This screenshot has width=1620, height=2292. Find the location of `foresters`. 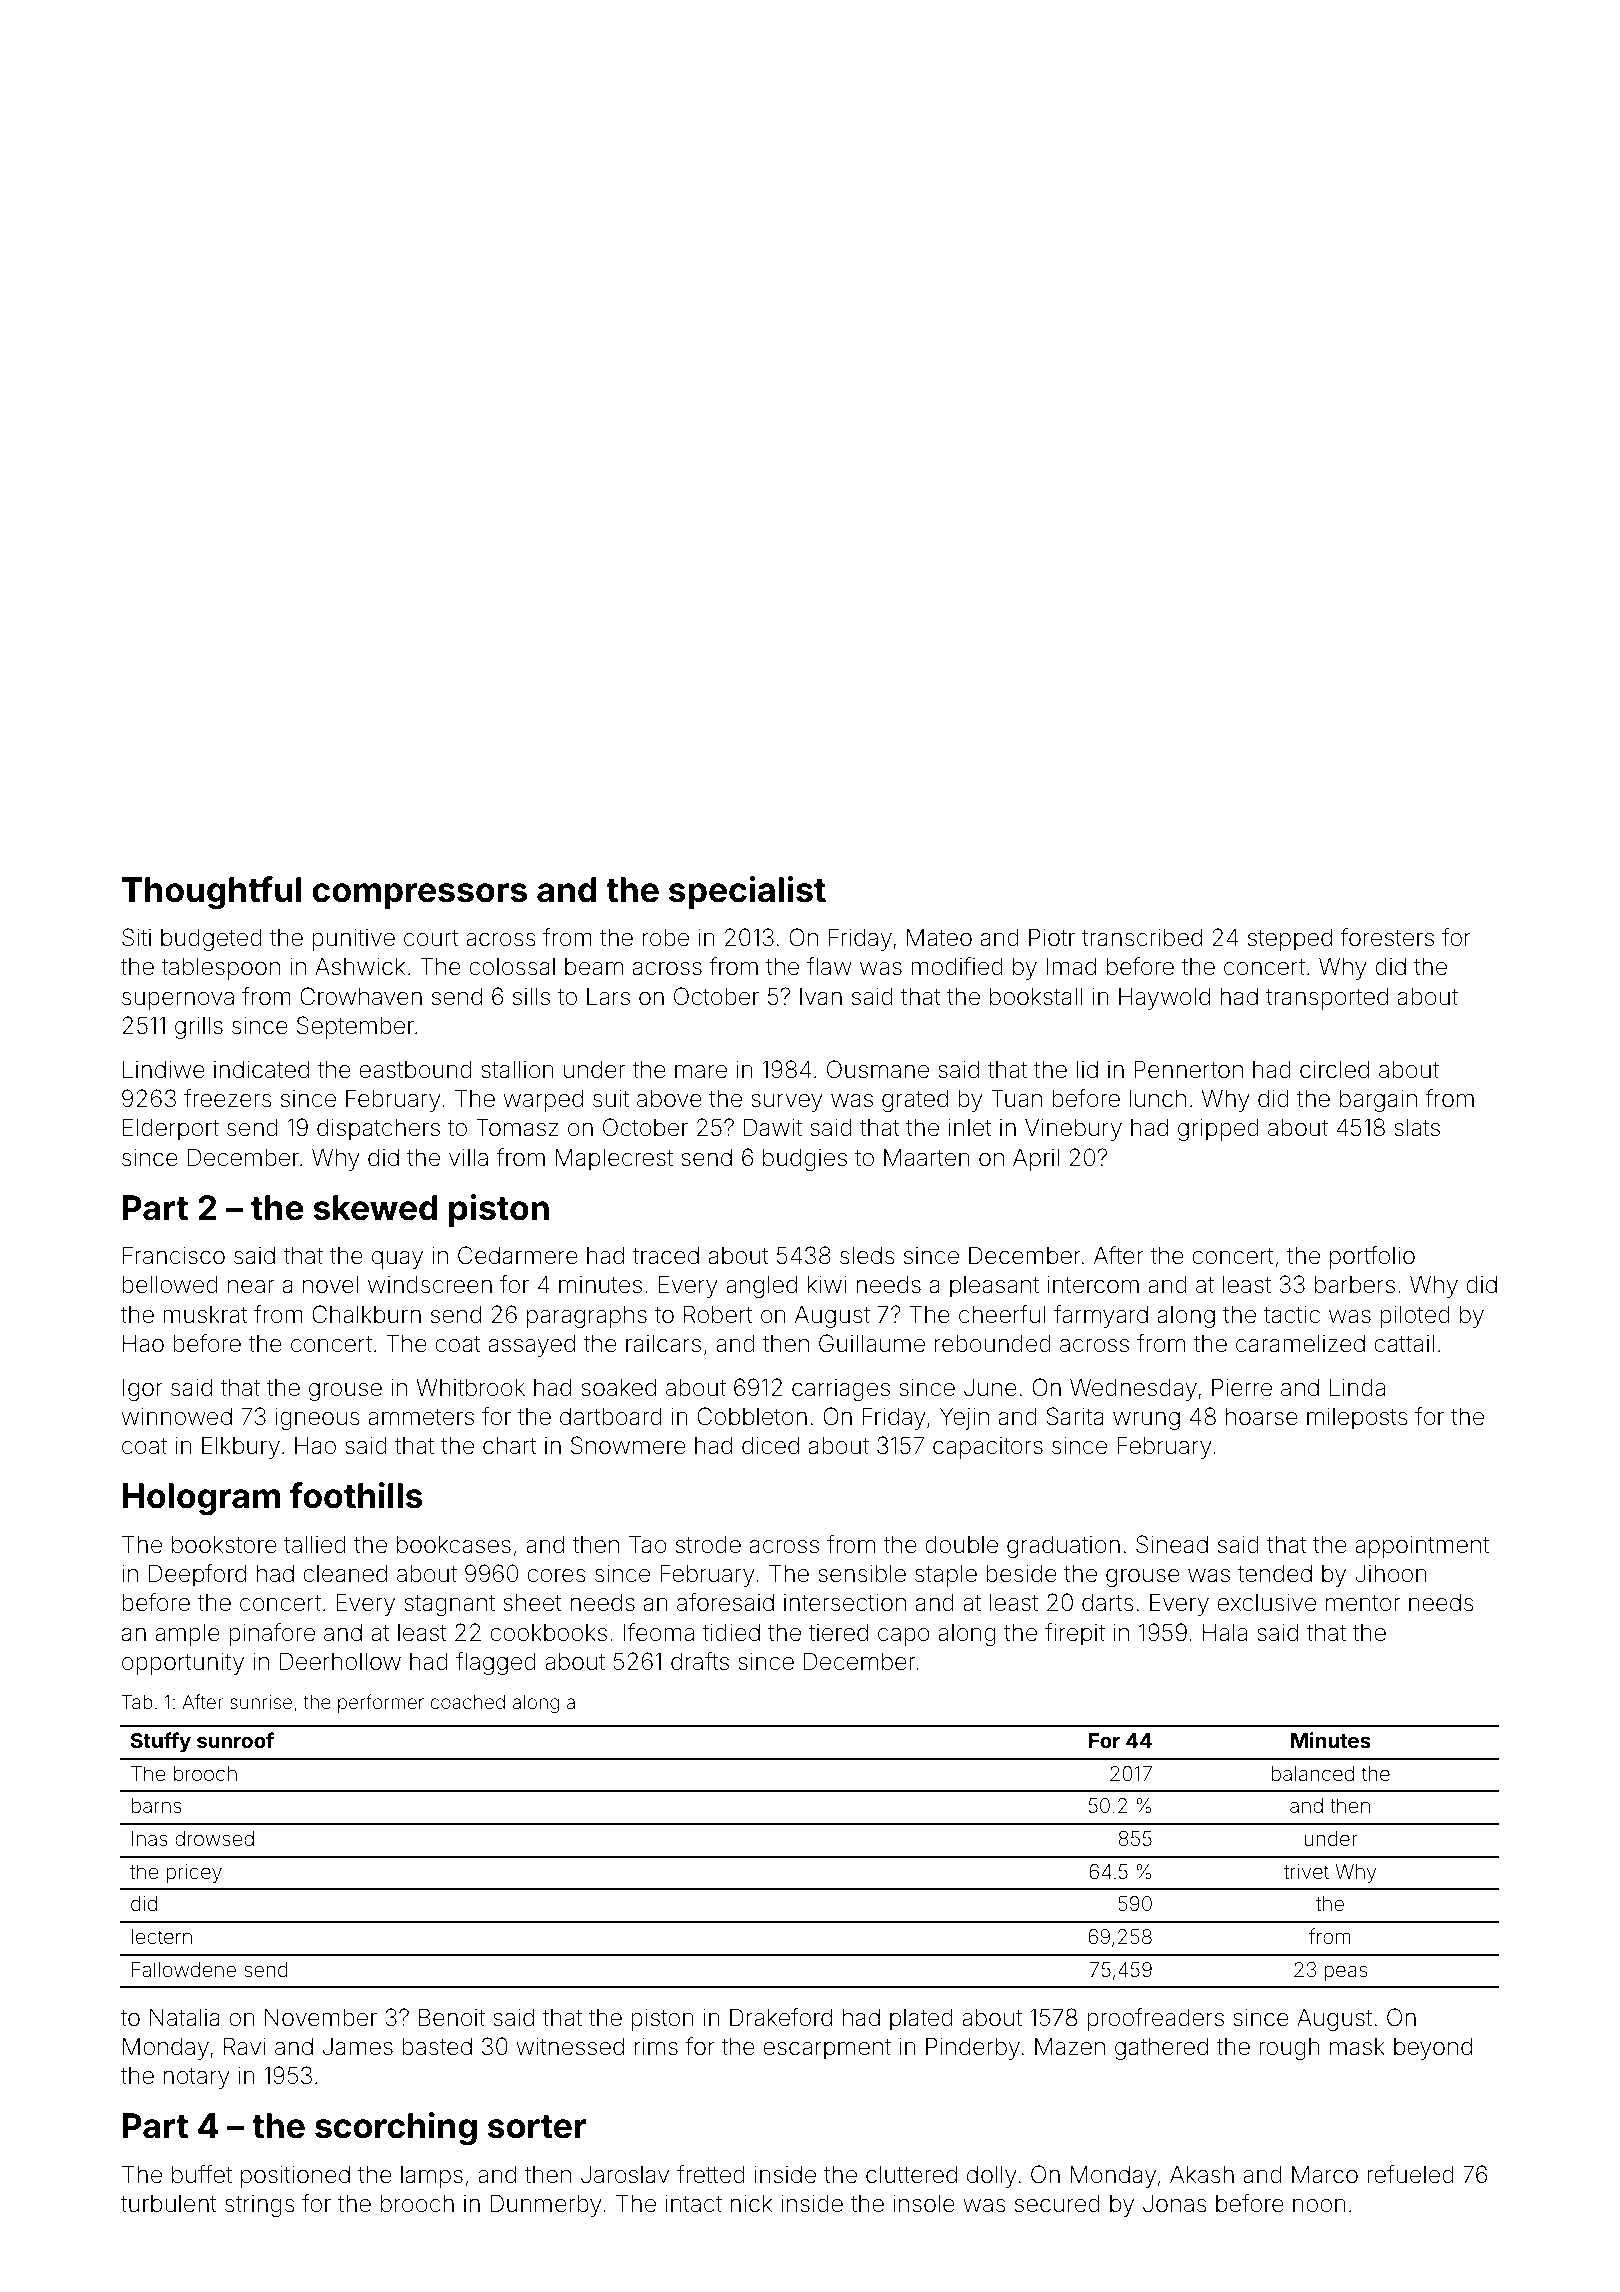

foresters is located at coordinates (1387, 937).
